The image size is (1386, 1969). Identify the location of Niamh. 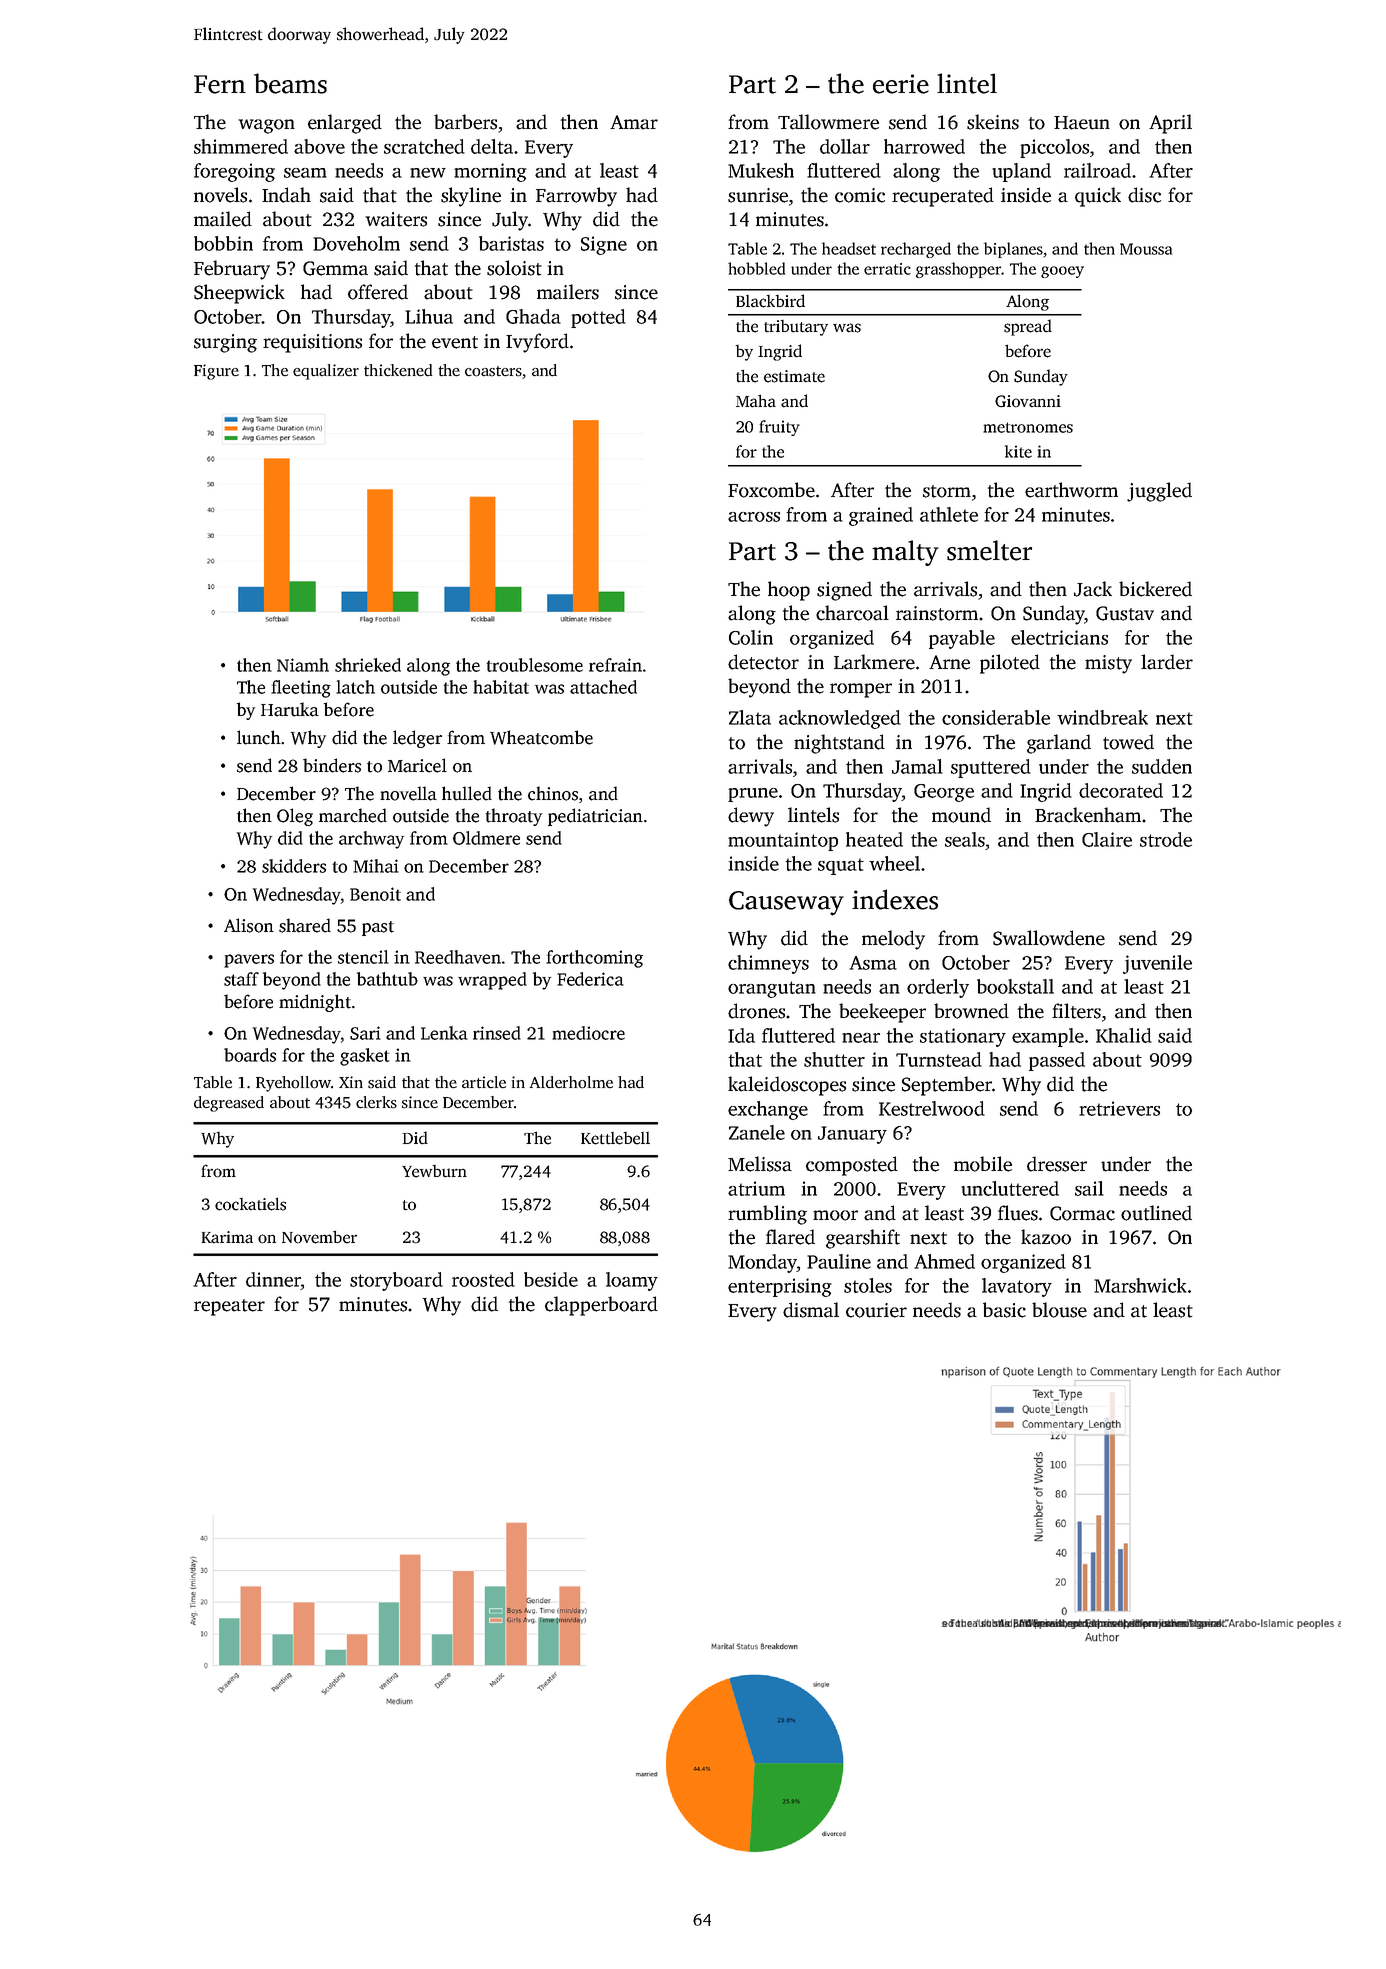
(303, 665).
